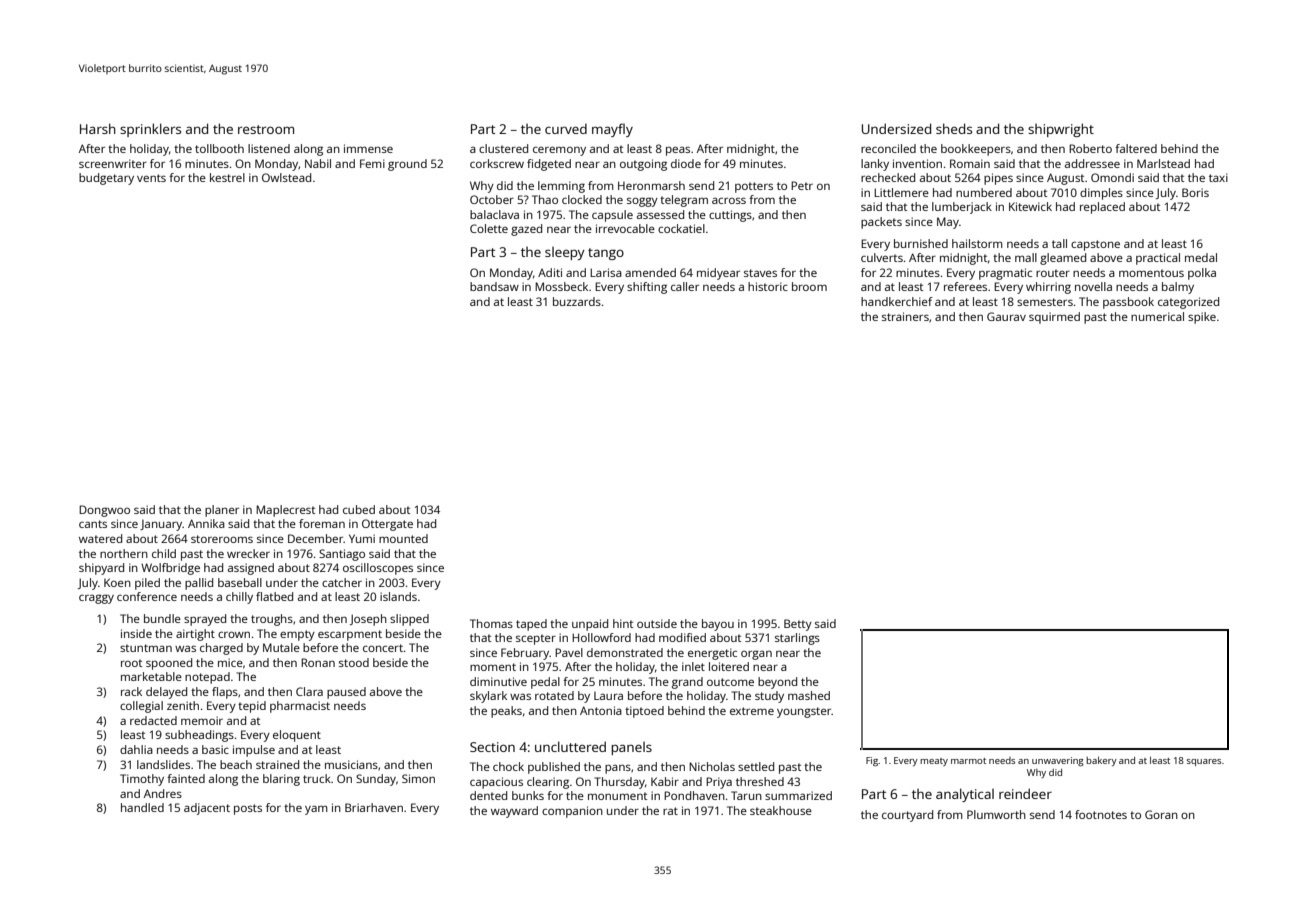 This screenshot has height=924, width=1308. I want to click on meaty, so click(934, 762).
